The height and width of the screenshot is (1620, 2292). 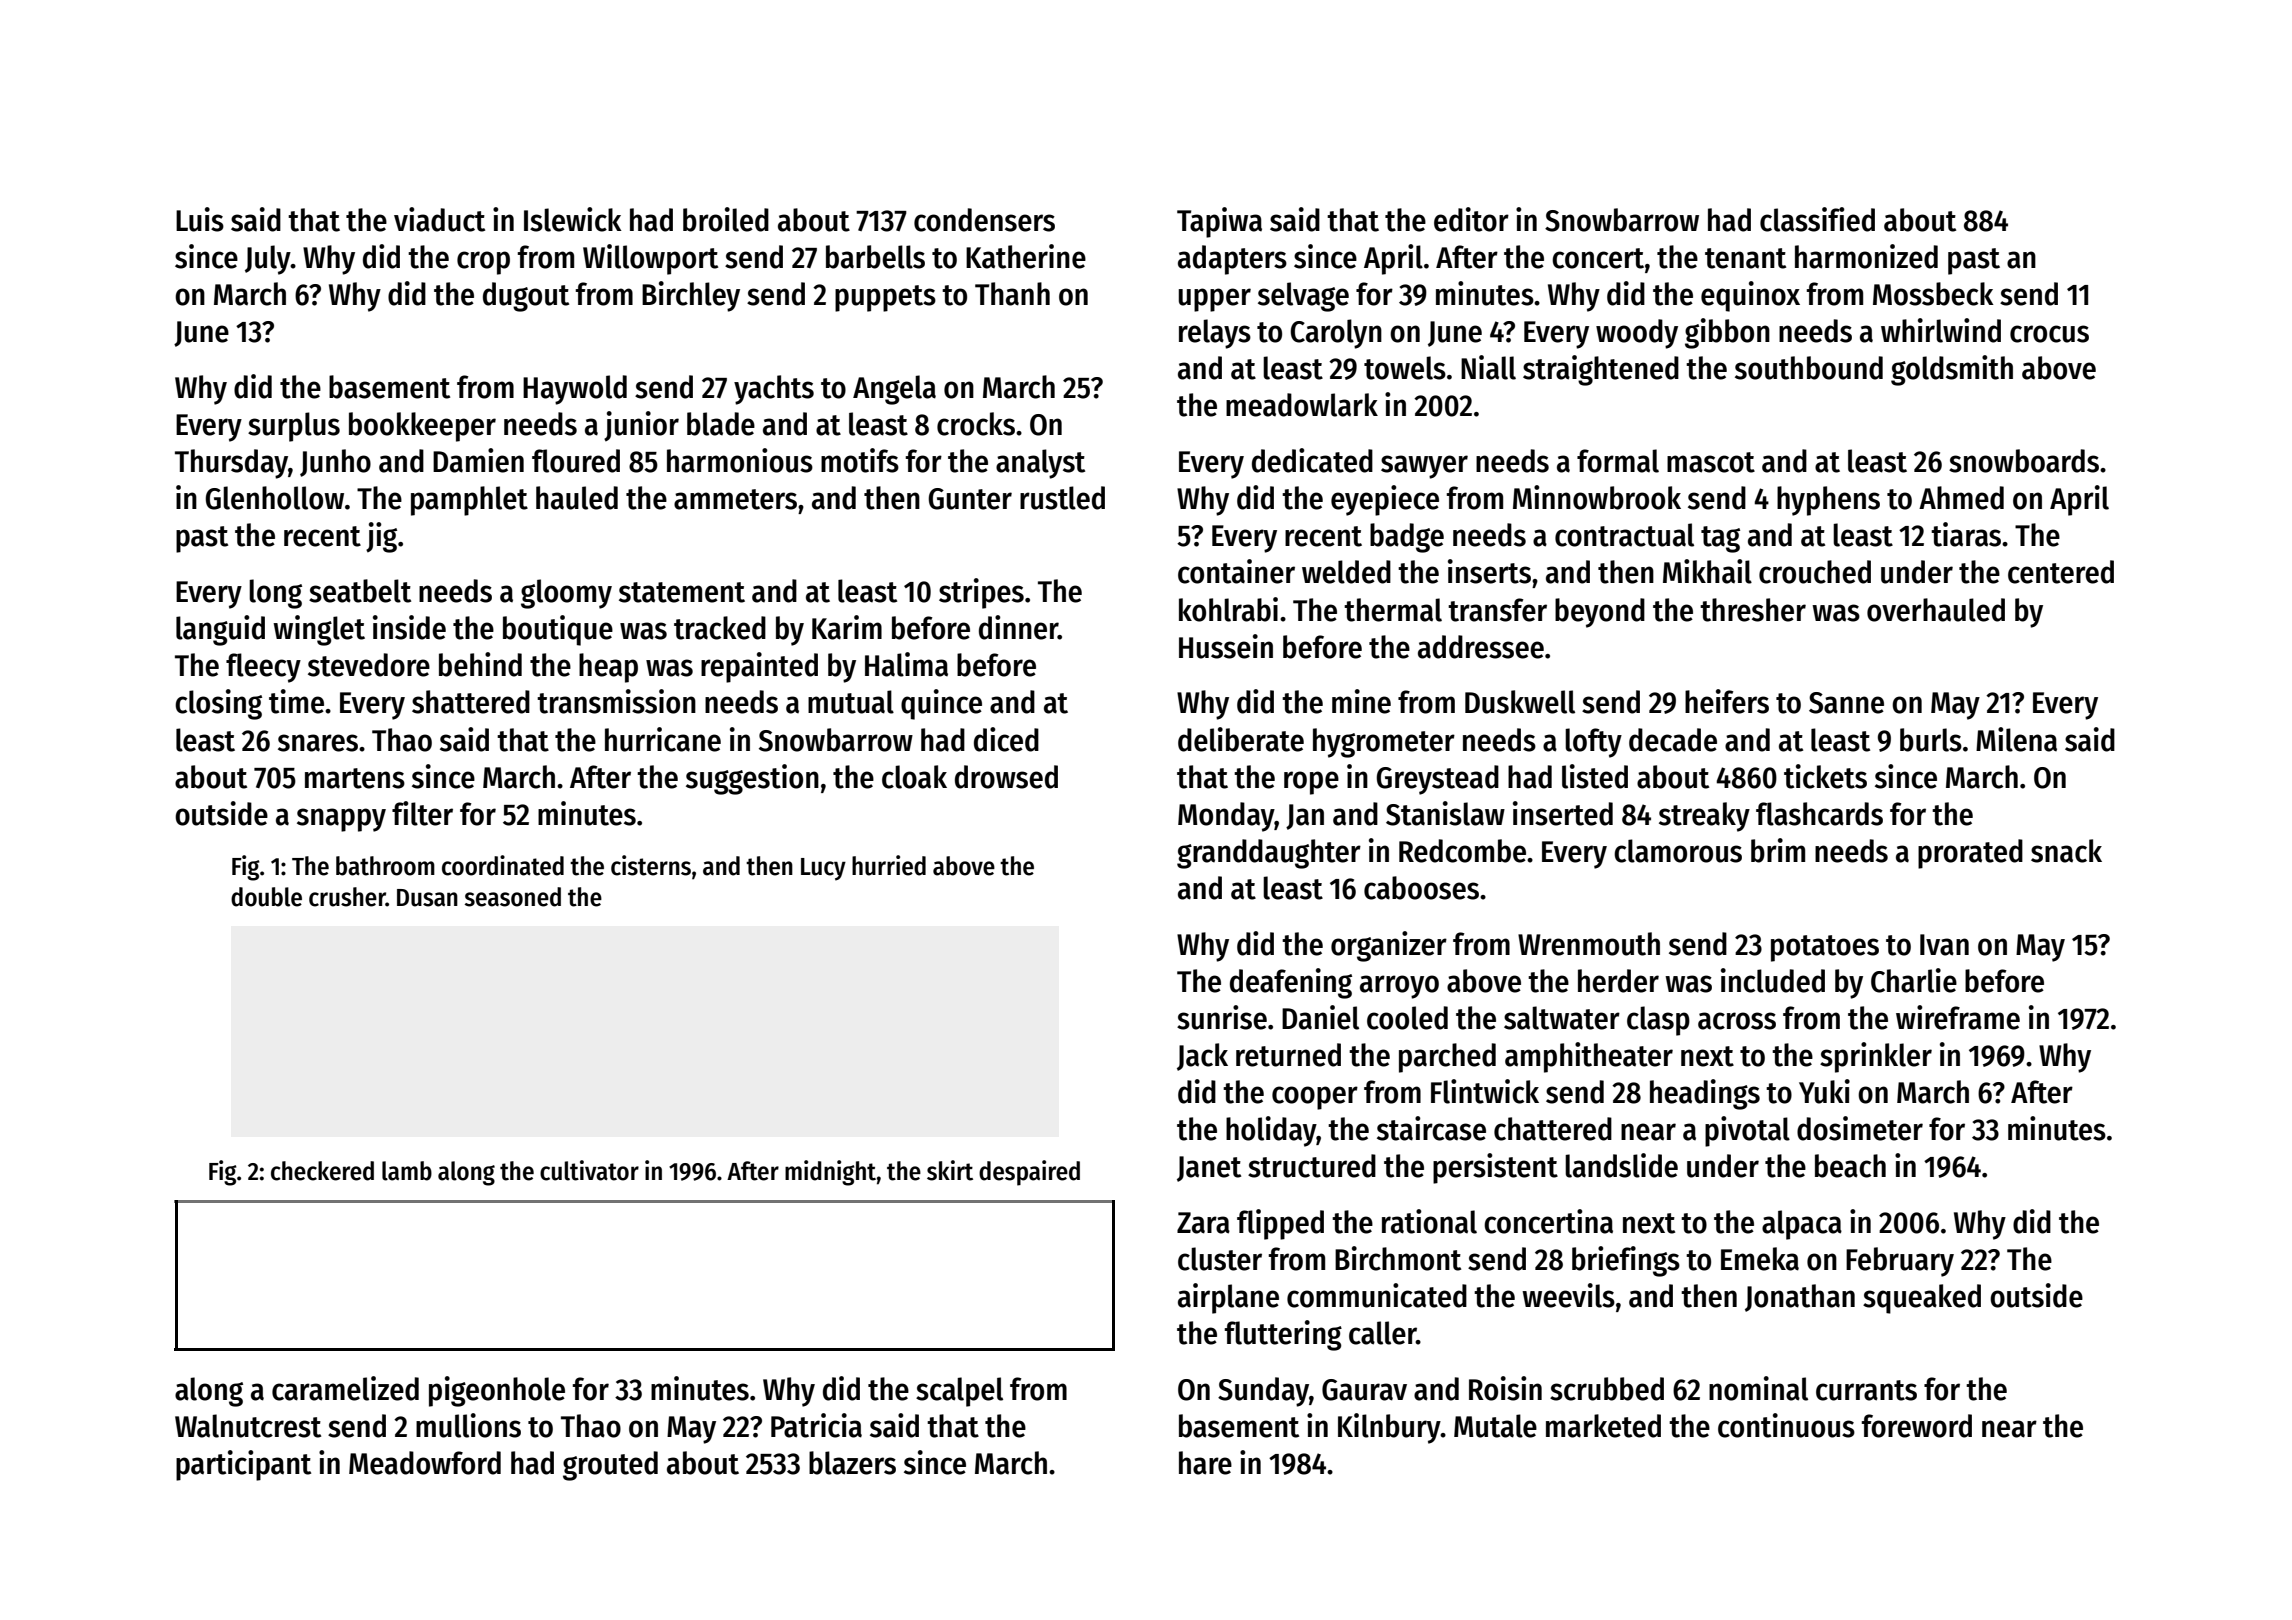 I want to click on grouted, so click(x=610, y=1466).
